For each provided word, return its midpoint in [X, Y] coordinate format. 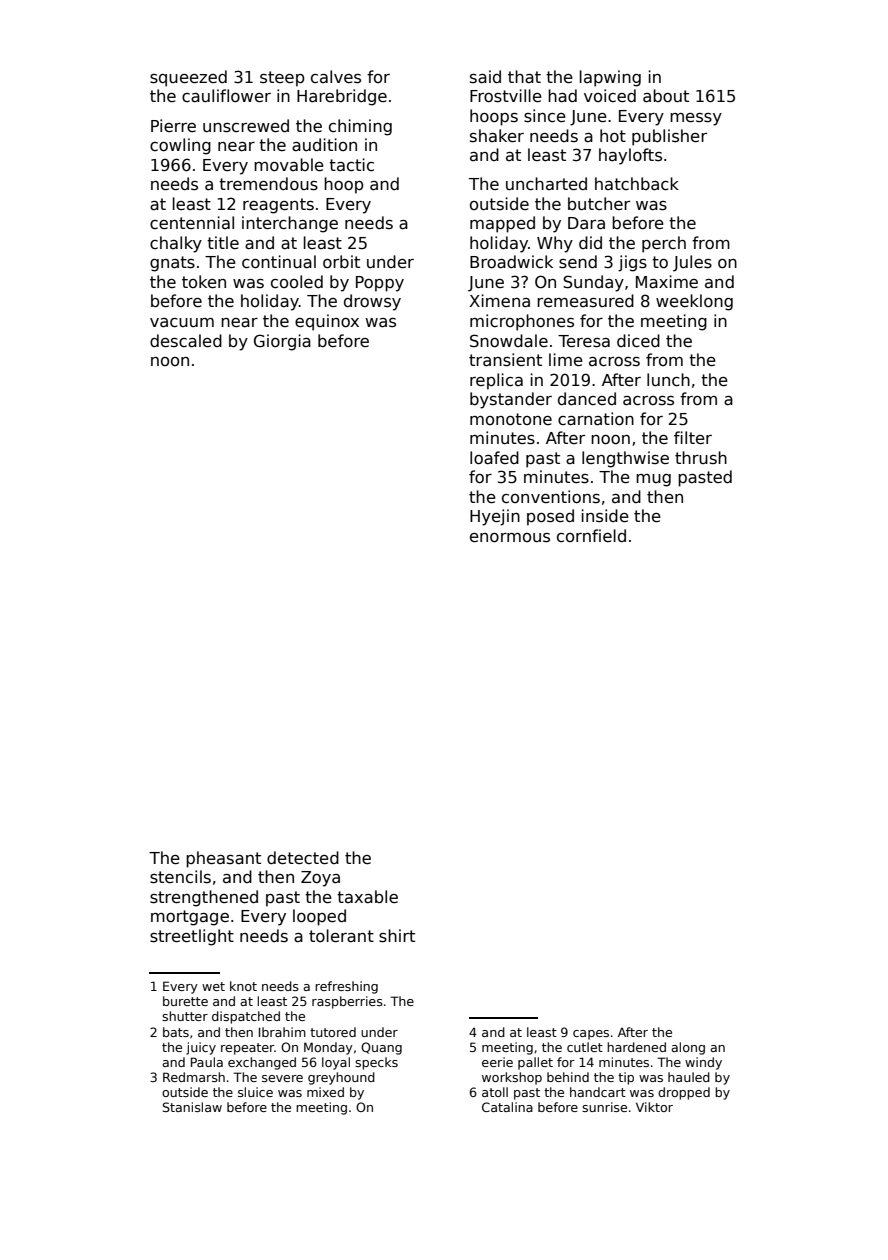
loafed [494, 458]
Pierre [173, 125]
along [688, 1048]
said [485, 77]
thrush [701, 457]
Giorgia [282, 342]
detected [303, 857]
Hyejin [495, 517]
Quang [381, 1048]
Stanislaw [192, 1107]
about [666, 96]
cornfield [591, 536]
